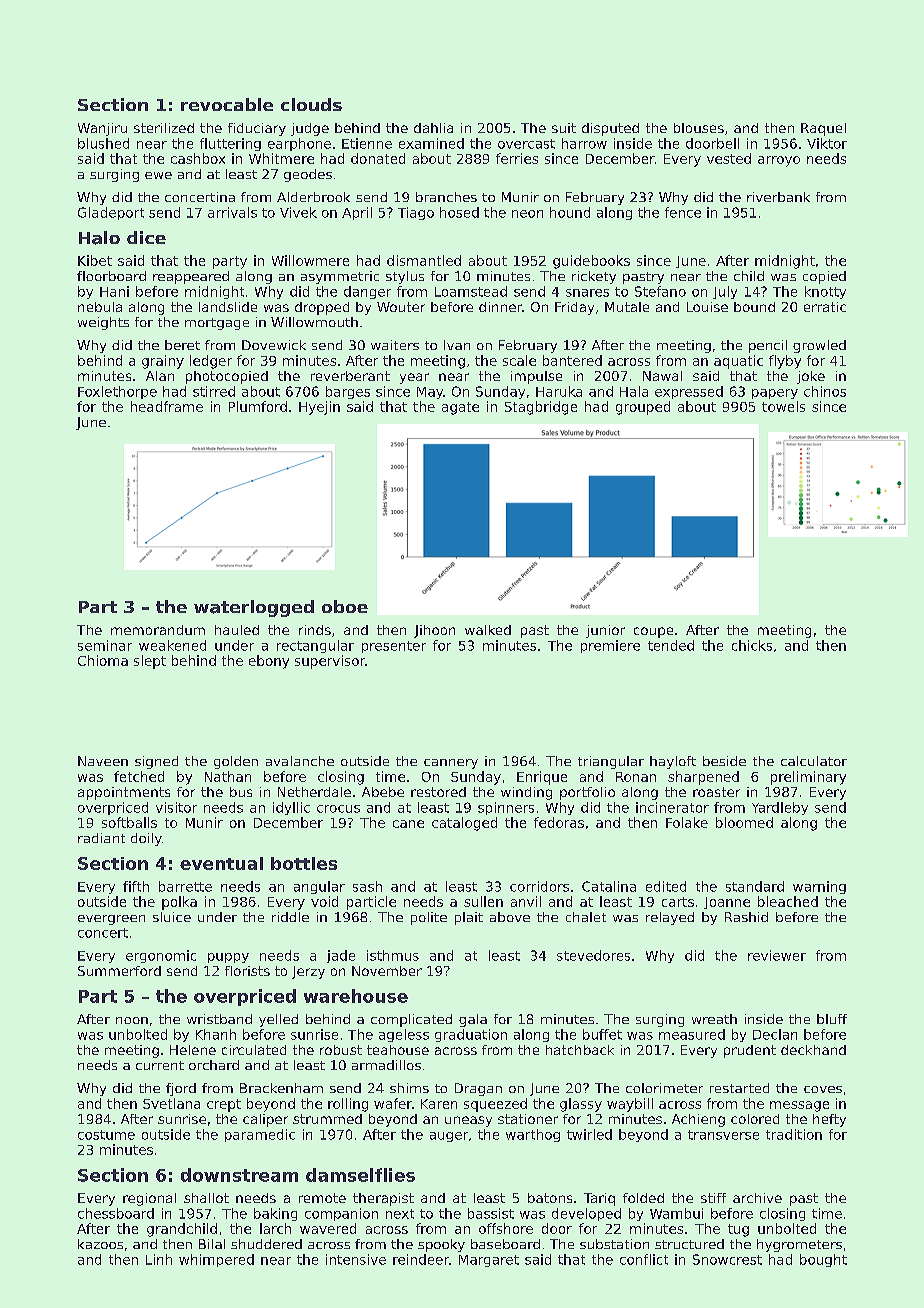 This screenshot has width=924, height=1308. I want to click on winding, so click(526, 793).
